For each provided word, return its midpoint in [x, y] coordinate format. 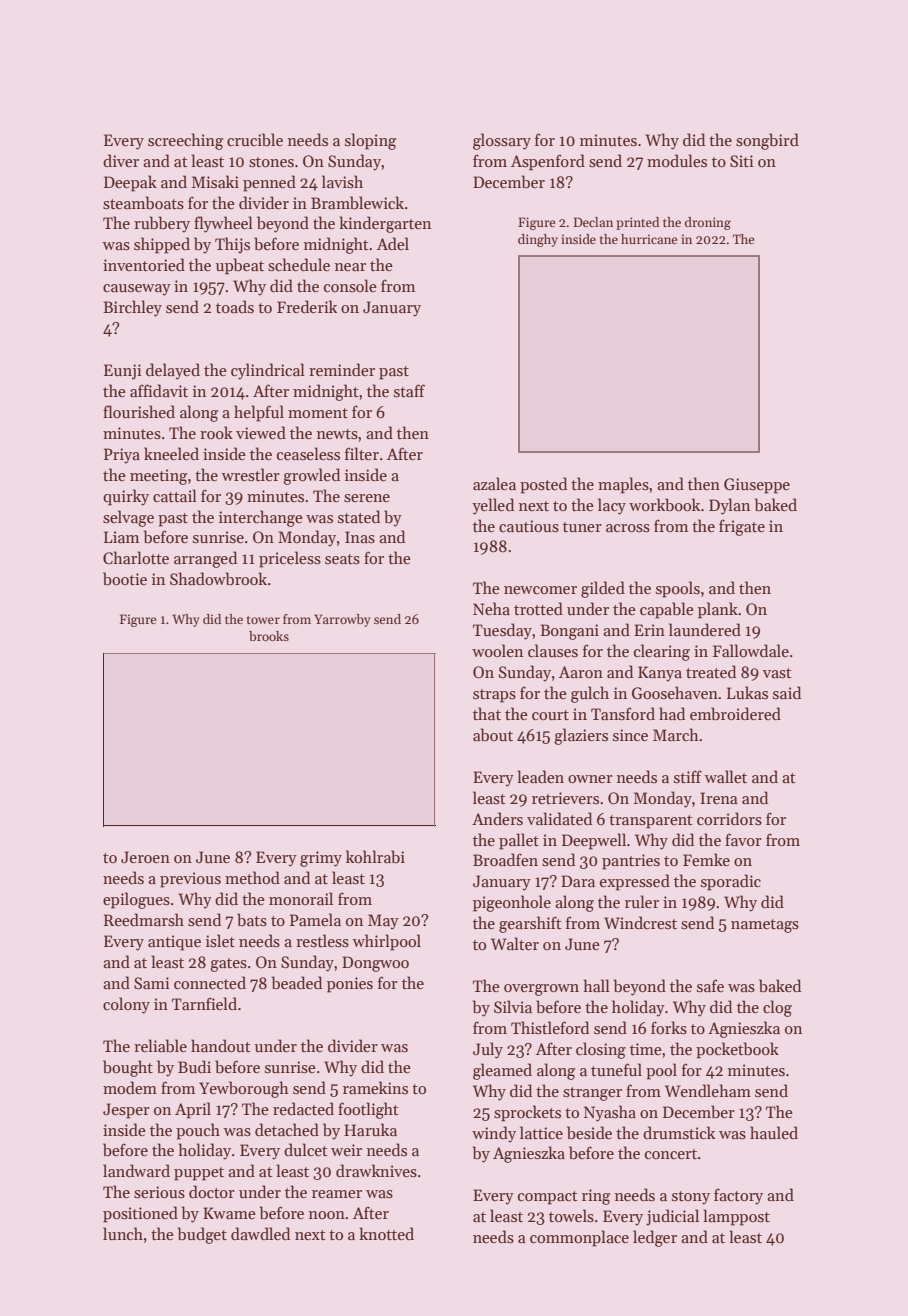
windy [494, 1134]
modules [677, 160]
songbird [767, 141]
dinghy [538, 240]
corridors [729, 819]
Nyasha [610, 1113]
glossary [502, 141]
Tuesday [502, 631]
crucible [255, 140]
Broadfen [505, 859]
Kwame [229, 1213]
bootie [125, 579]
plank [718, 610]
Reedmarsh [144, 920]
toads [235, 307]
